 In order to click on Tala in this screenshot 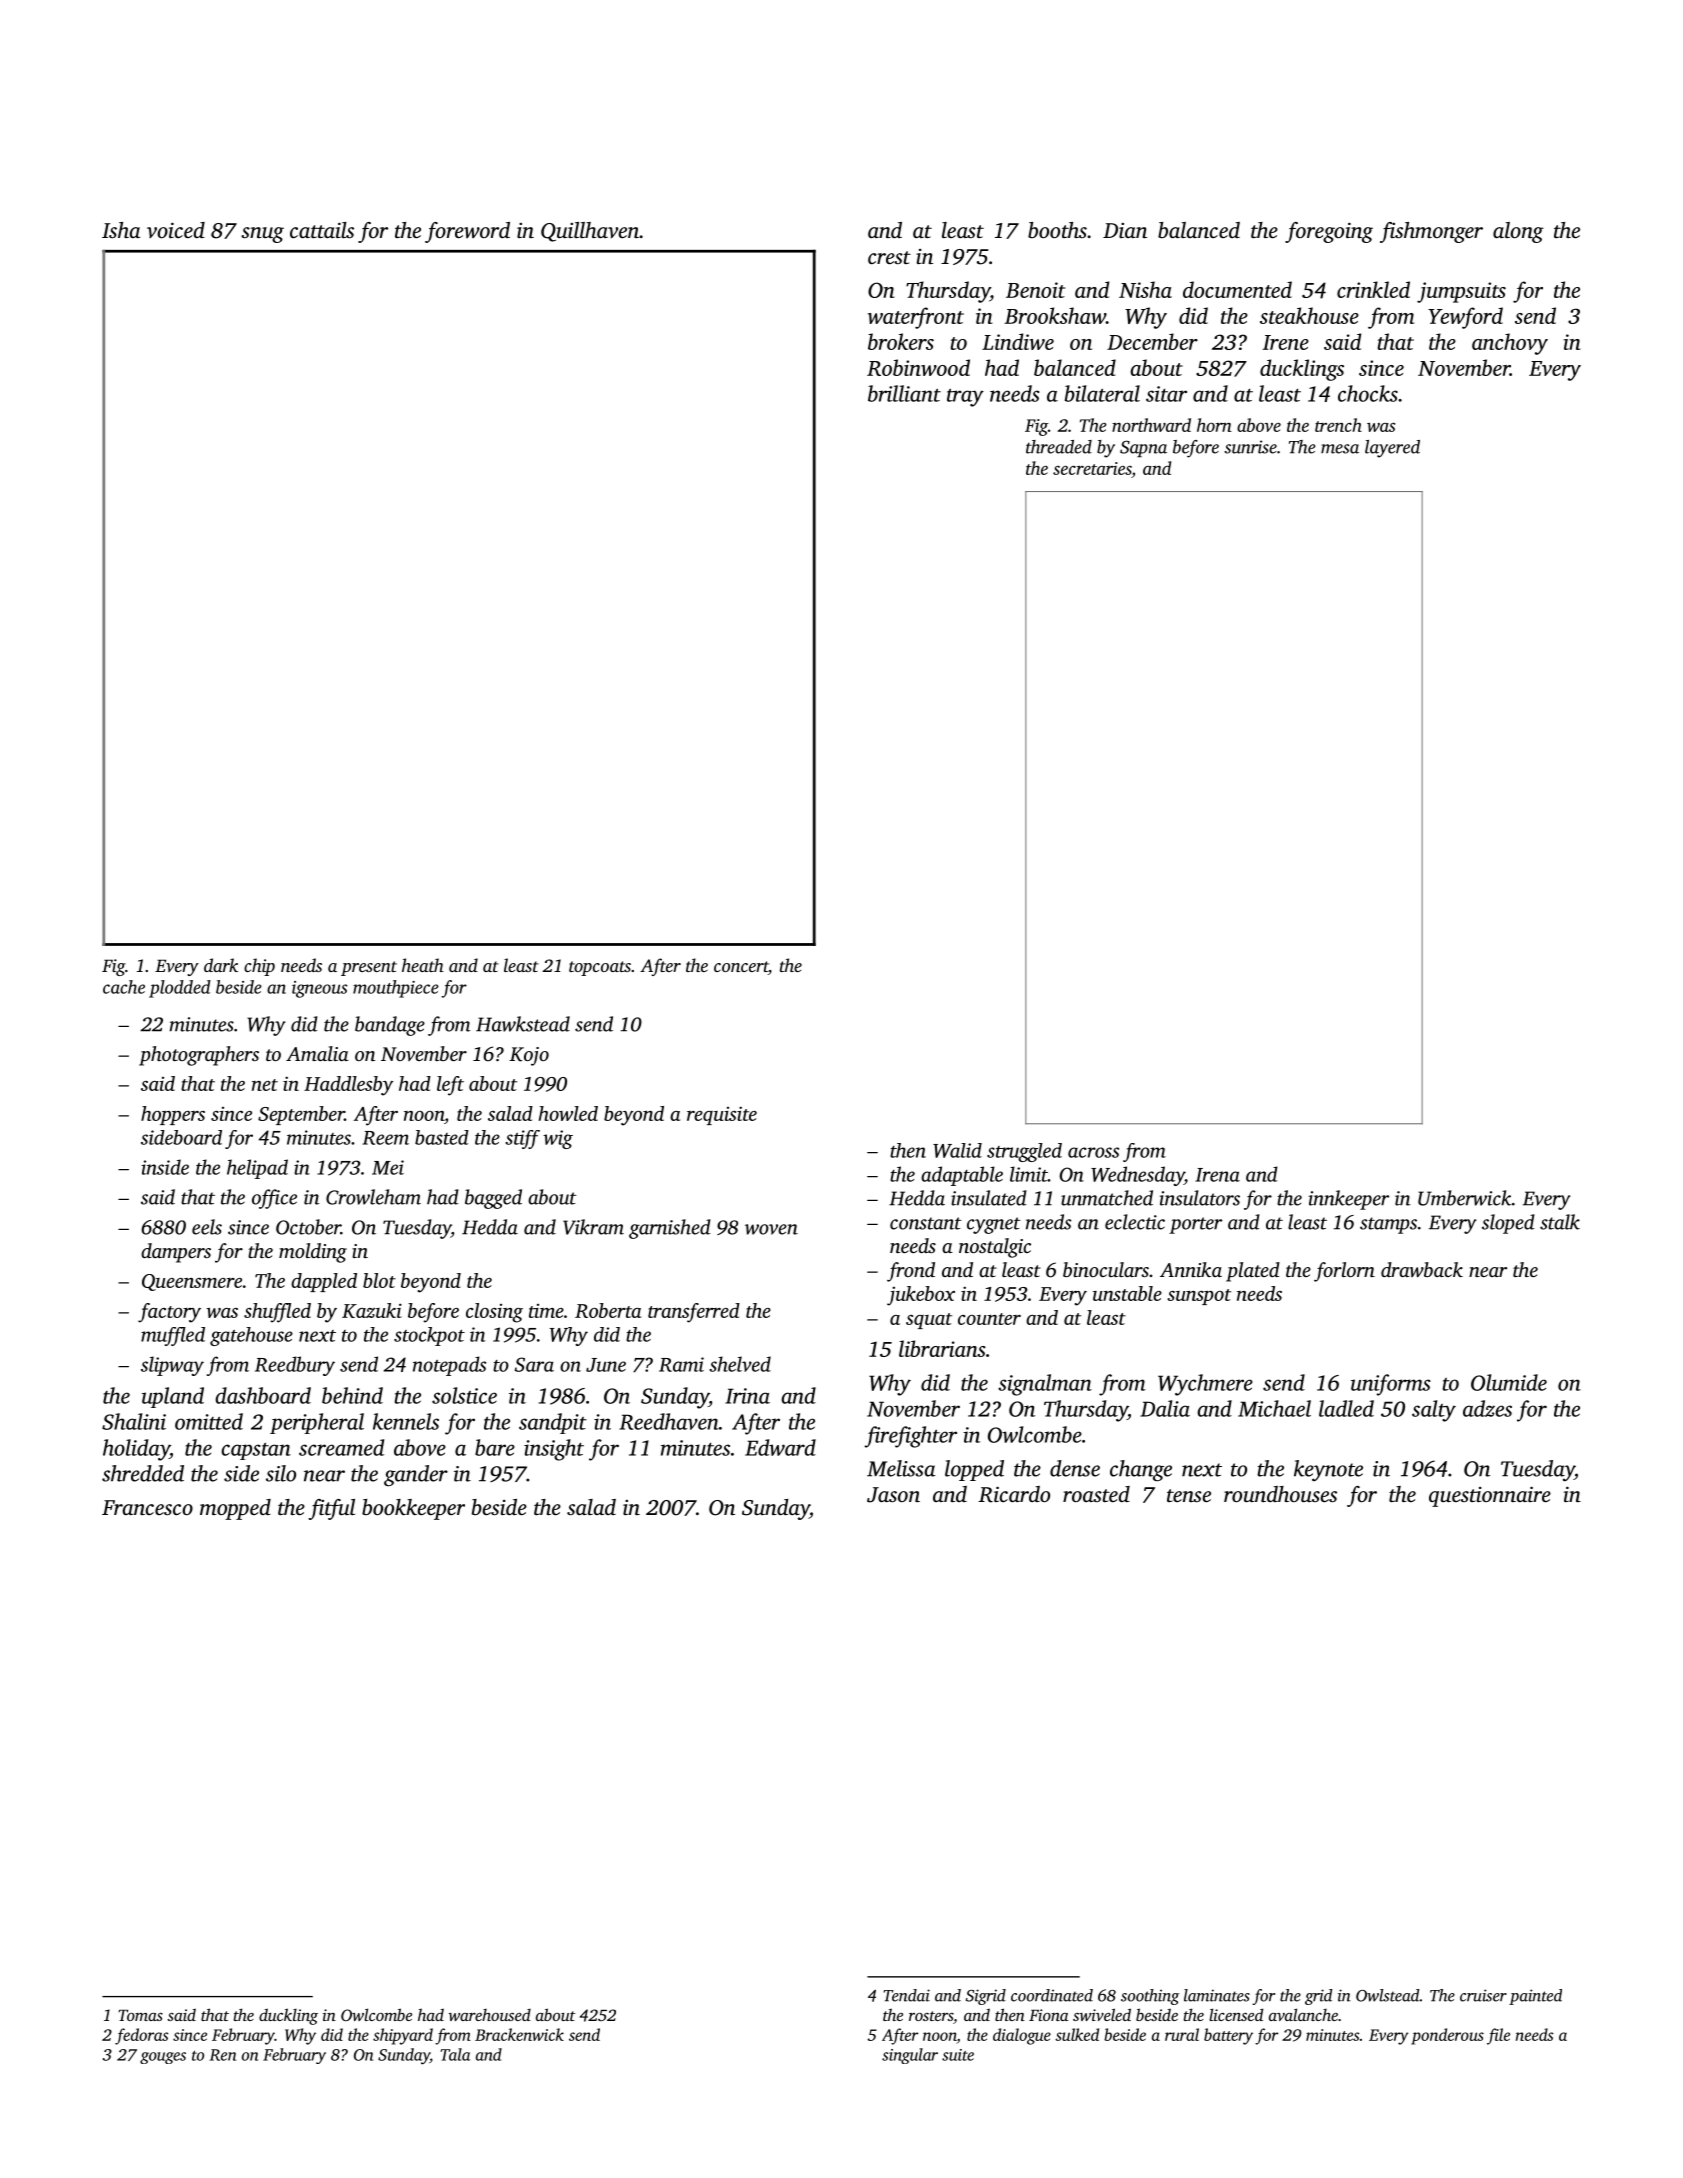, I will do `click(455, 2054)`.
